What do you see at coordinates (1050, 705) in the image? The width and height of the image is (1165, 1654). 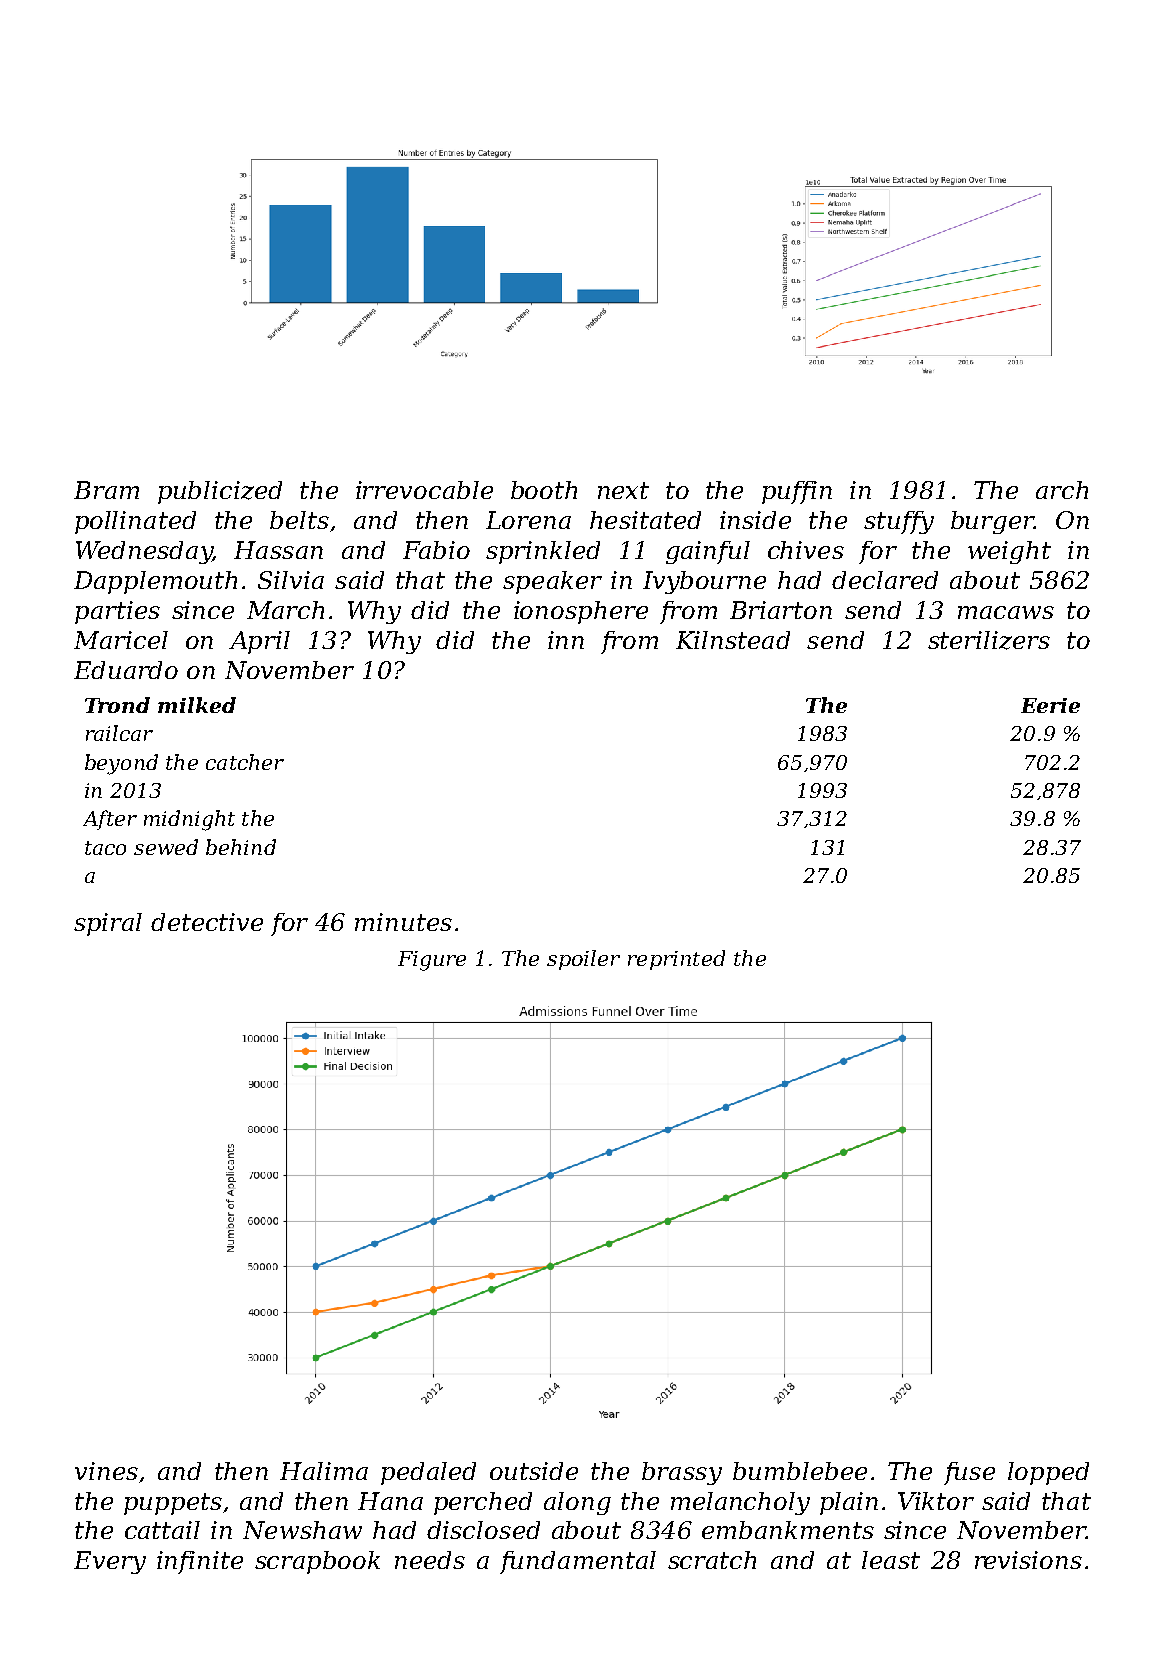 I see `Eerie` at bounding box center [1050, 705].
